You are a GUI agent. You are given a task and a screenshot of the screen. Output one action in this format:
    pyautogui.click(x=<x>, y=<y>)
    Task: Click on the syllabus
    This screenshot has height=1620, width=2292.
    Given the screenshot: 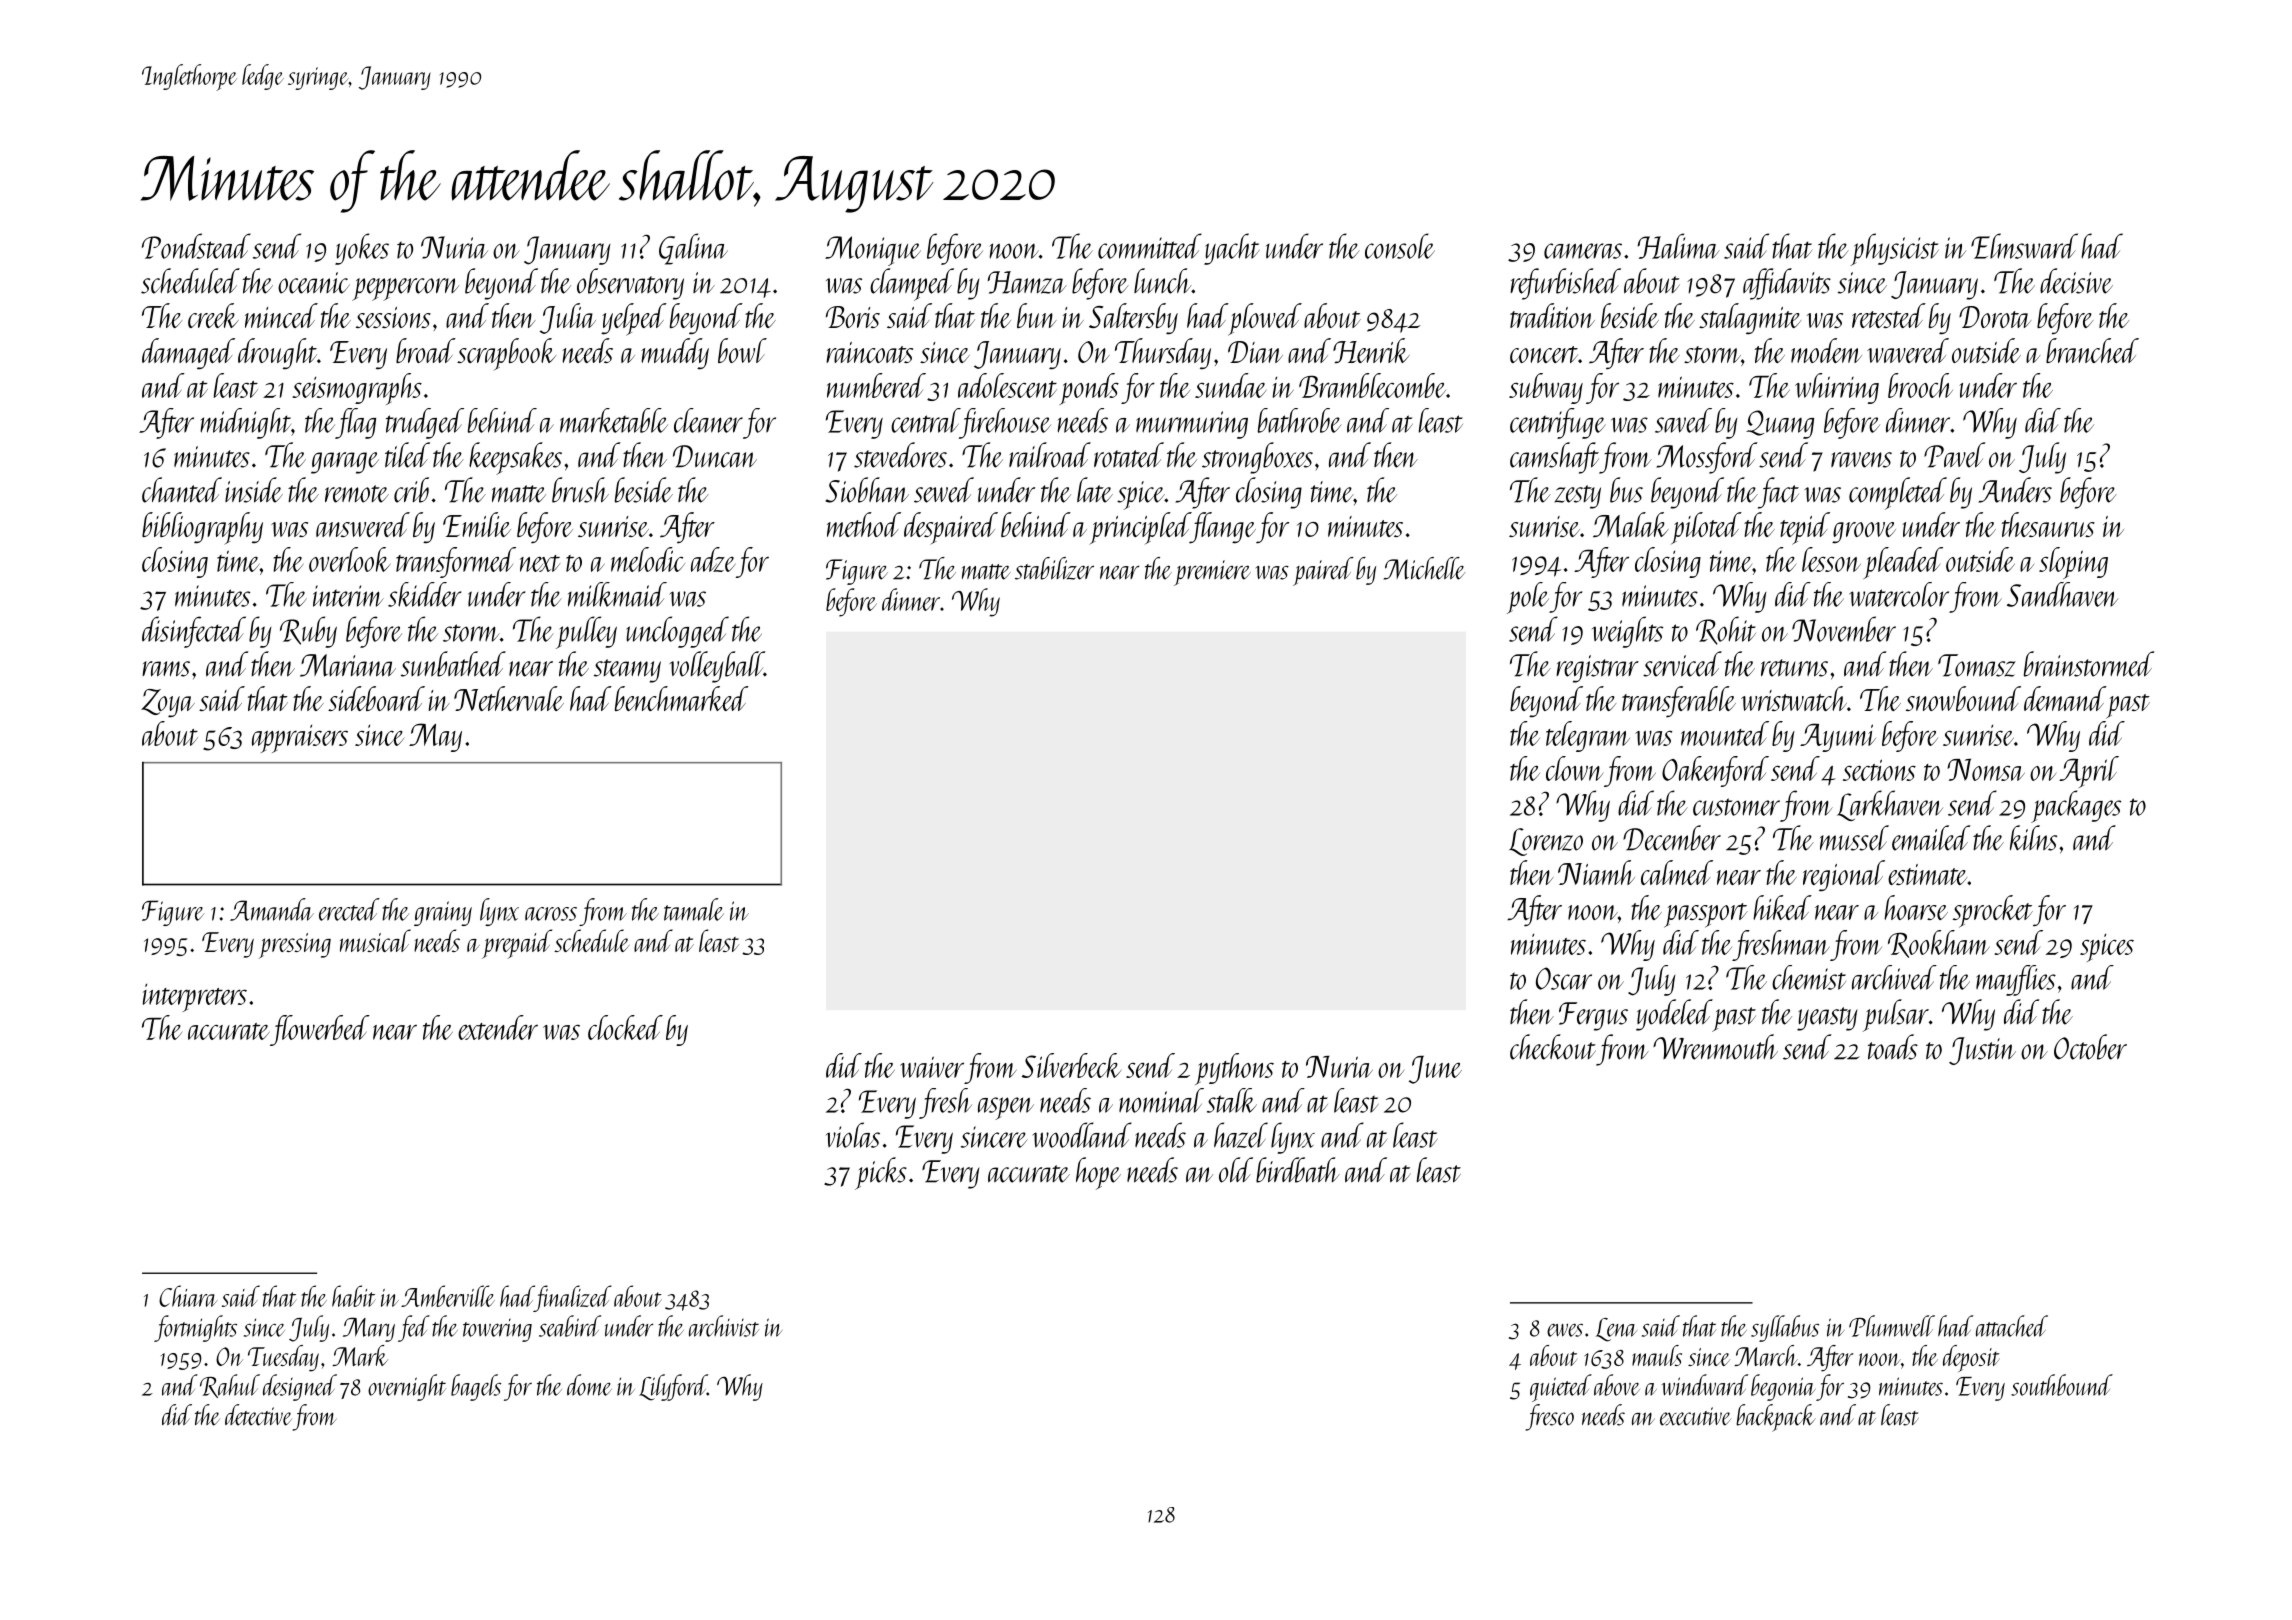 What is the action you would take?
    pyautogui.click(x=1785, y=1328)
